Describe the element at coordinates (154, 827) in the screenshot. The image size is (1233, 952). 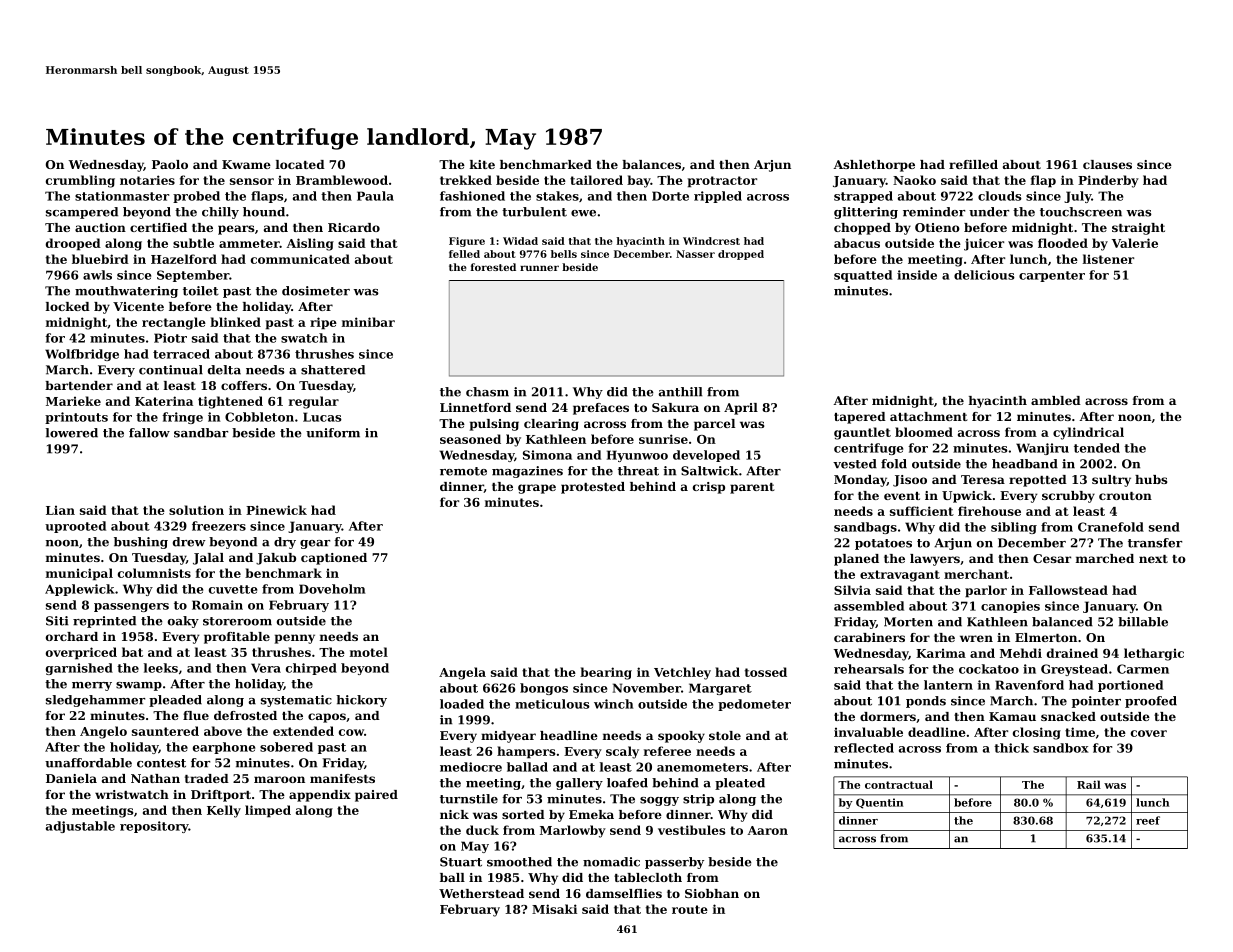
I see `repository` at that location.
